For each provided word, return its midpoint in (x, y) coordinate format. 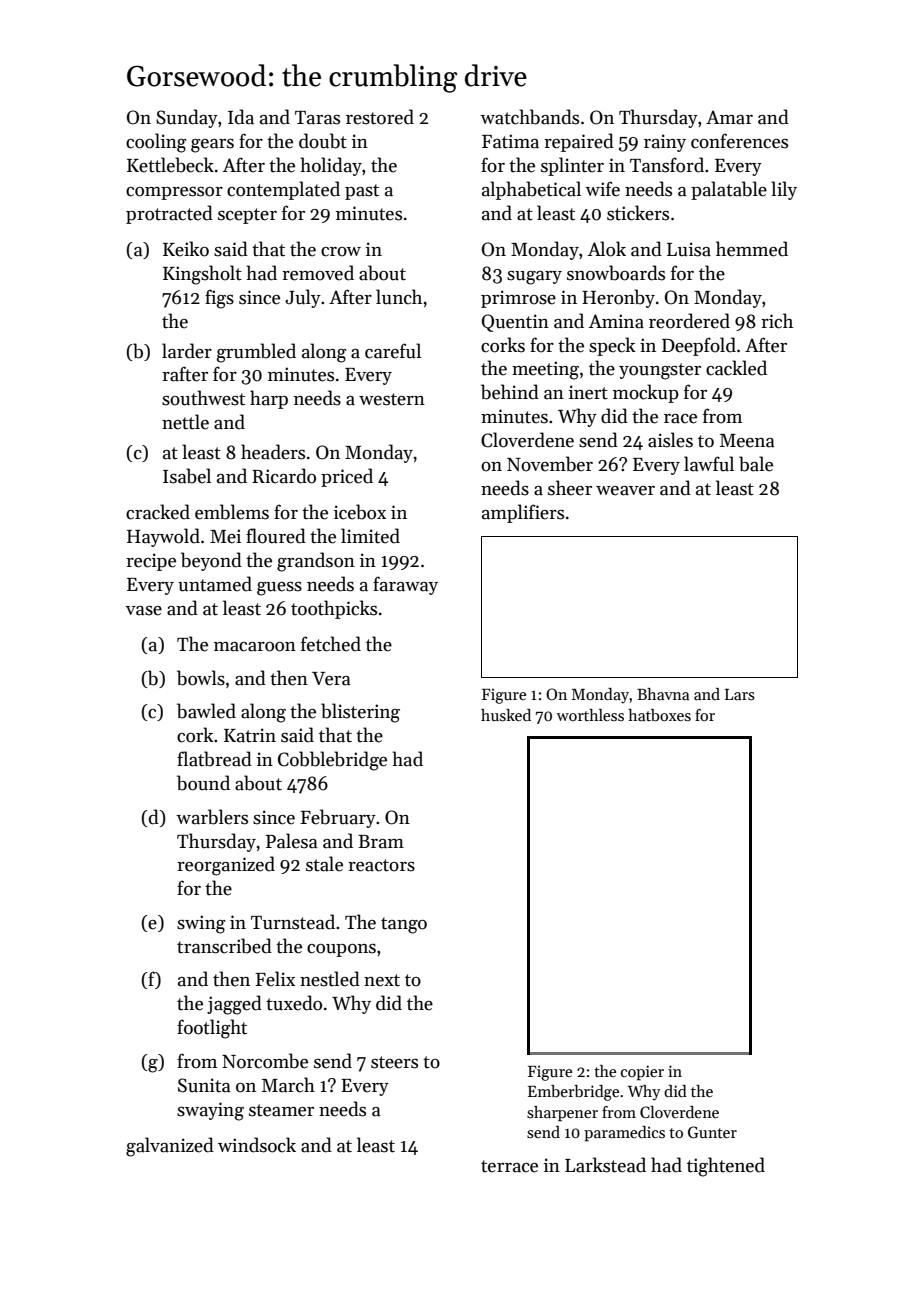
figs (219, 299)
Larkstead (605, 1165)
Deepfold (699, 346)
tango (404, 925)
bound (203, 783)
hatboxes (659, 715)
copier (642, 1073)
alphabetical (531, 190)
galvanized (170, 1147)
